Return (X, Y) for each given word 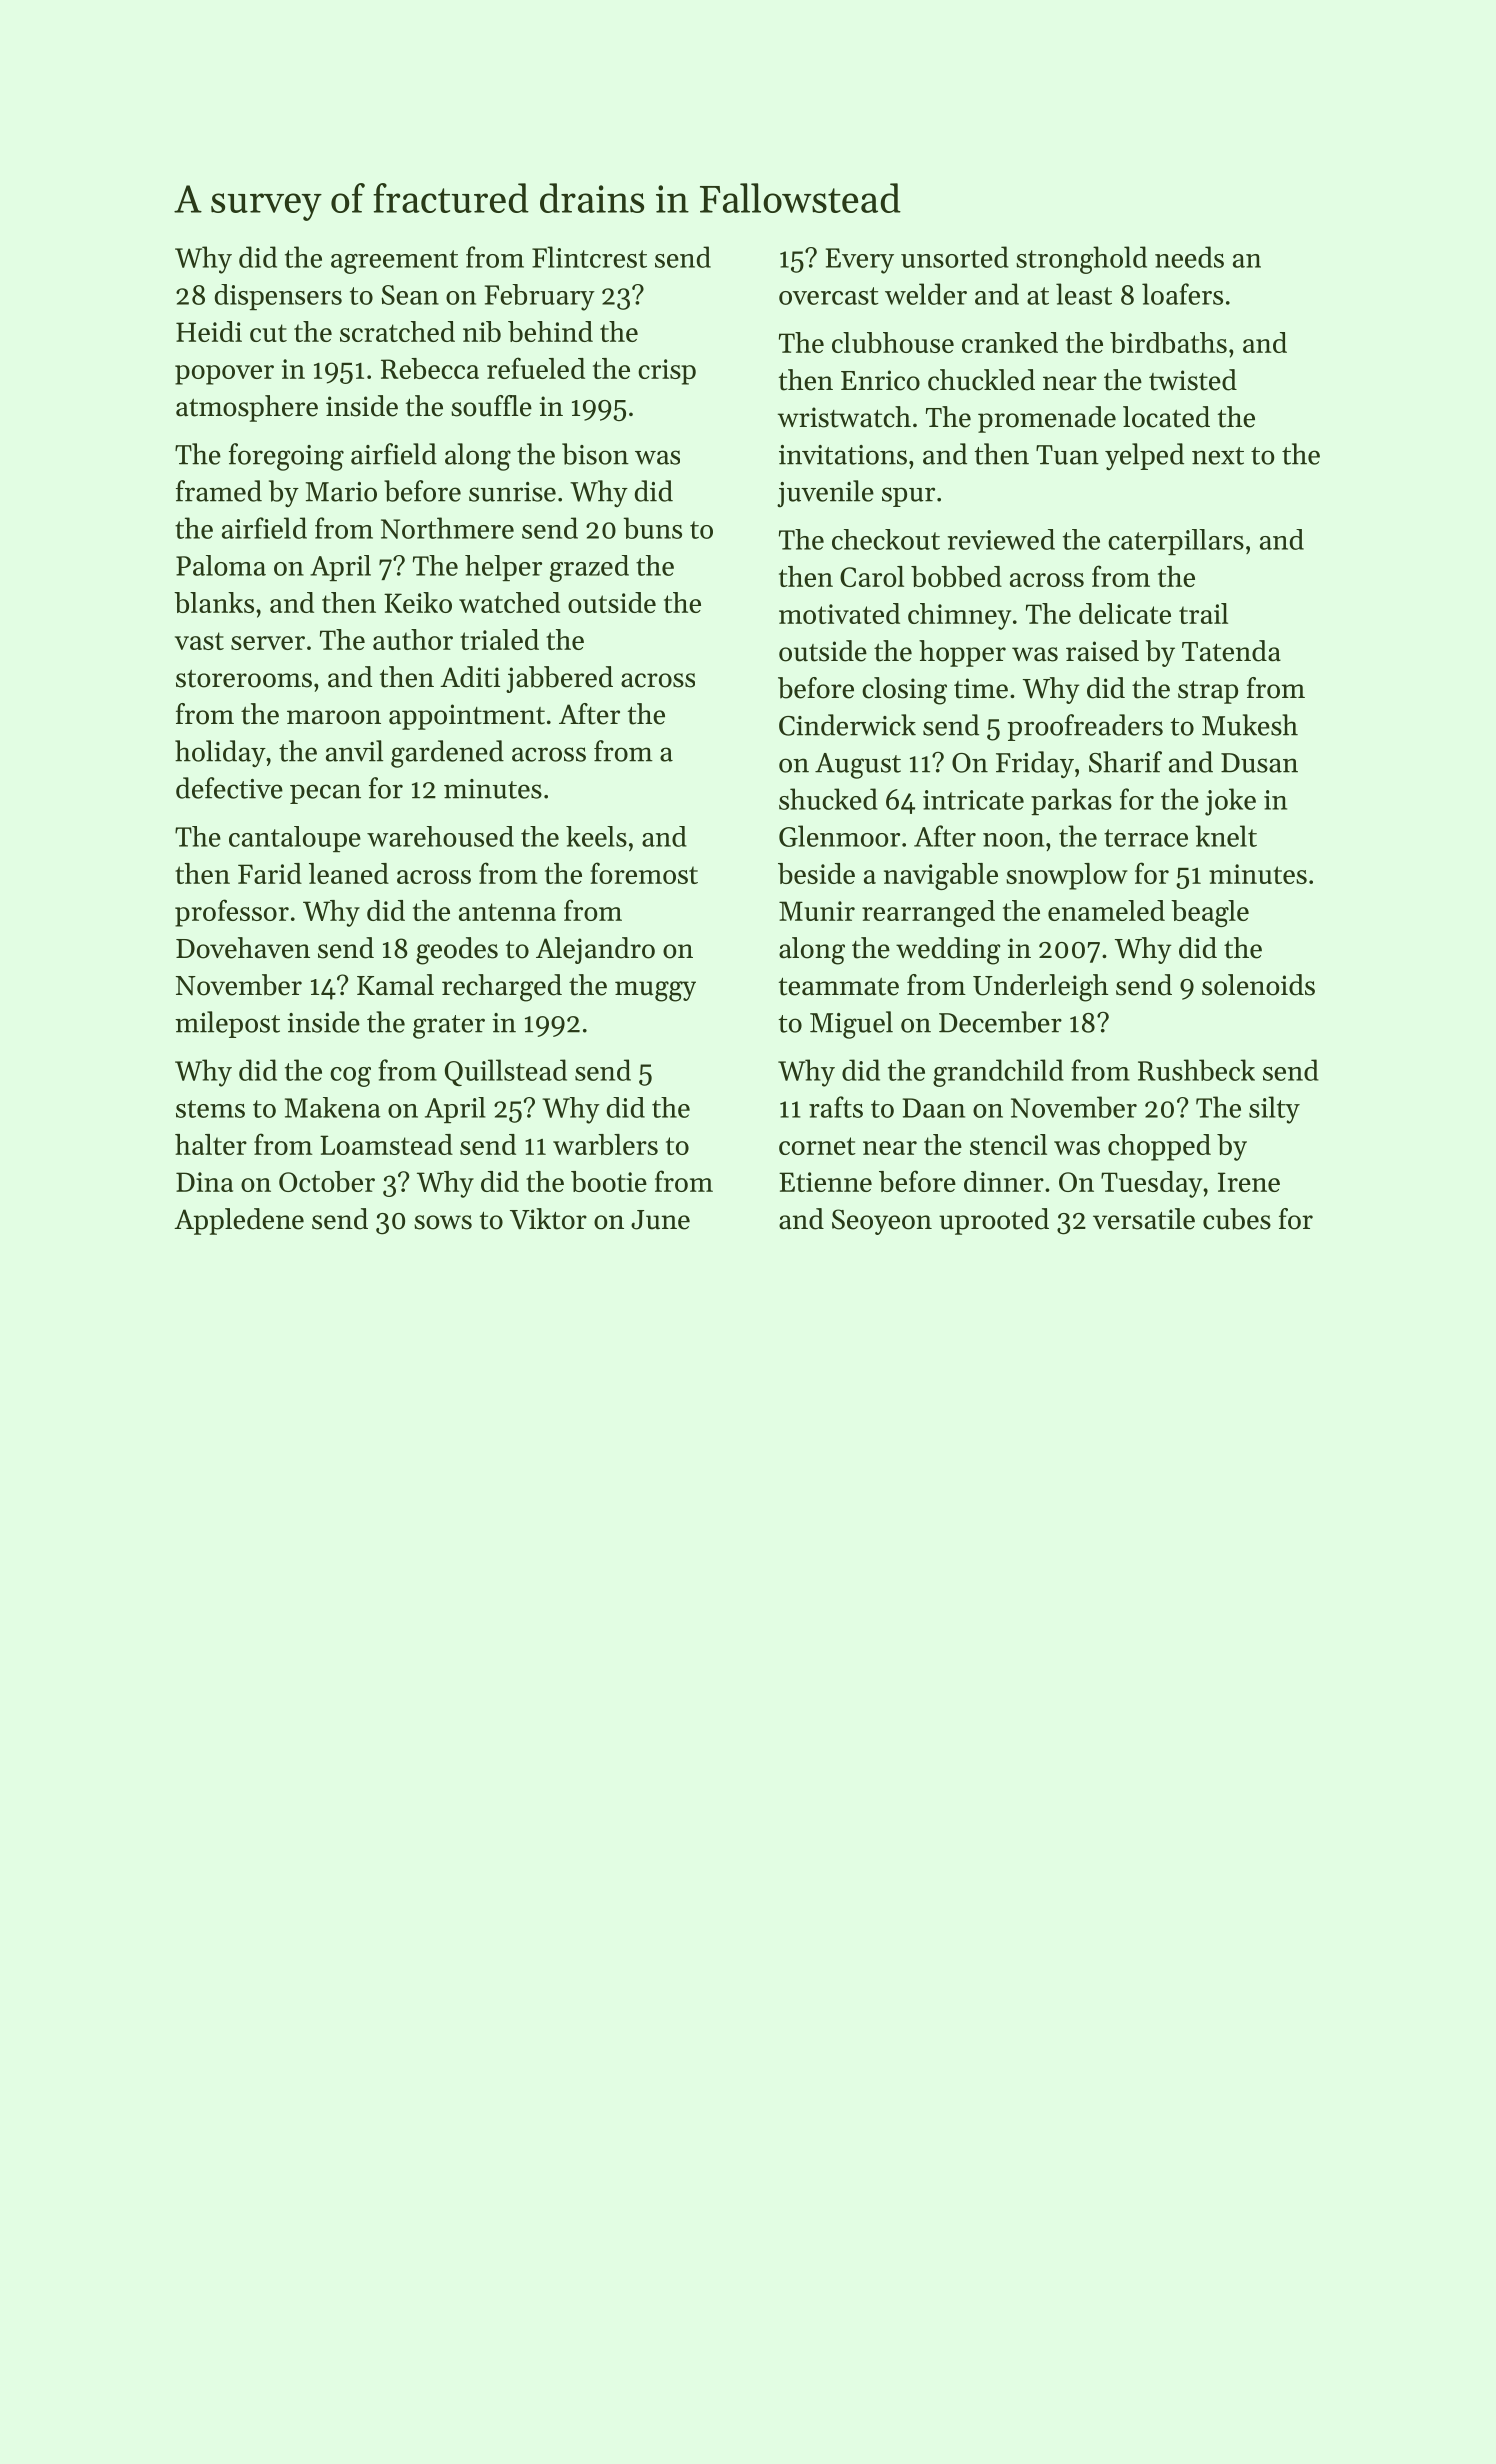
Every (860, 261)
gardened (447, 754)
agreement (394, 262)
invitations (843, 455)
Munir (817, 911)
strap (1208, 692)
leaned (349, 873)
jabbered (559, 679)
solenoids (1258, 985)
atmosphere (247, 408)
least (1084, 294)
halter (211, 1144)
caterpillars (1176, 542)
